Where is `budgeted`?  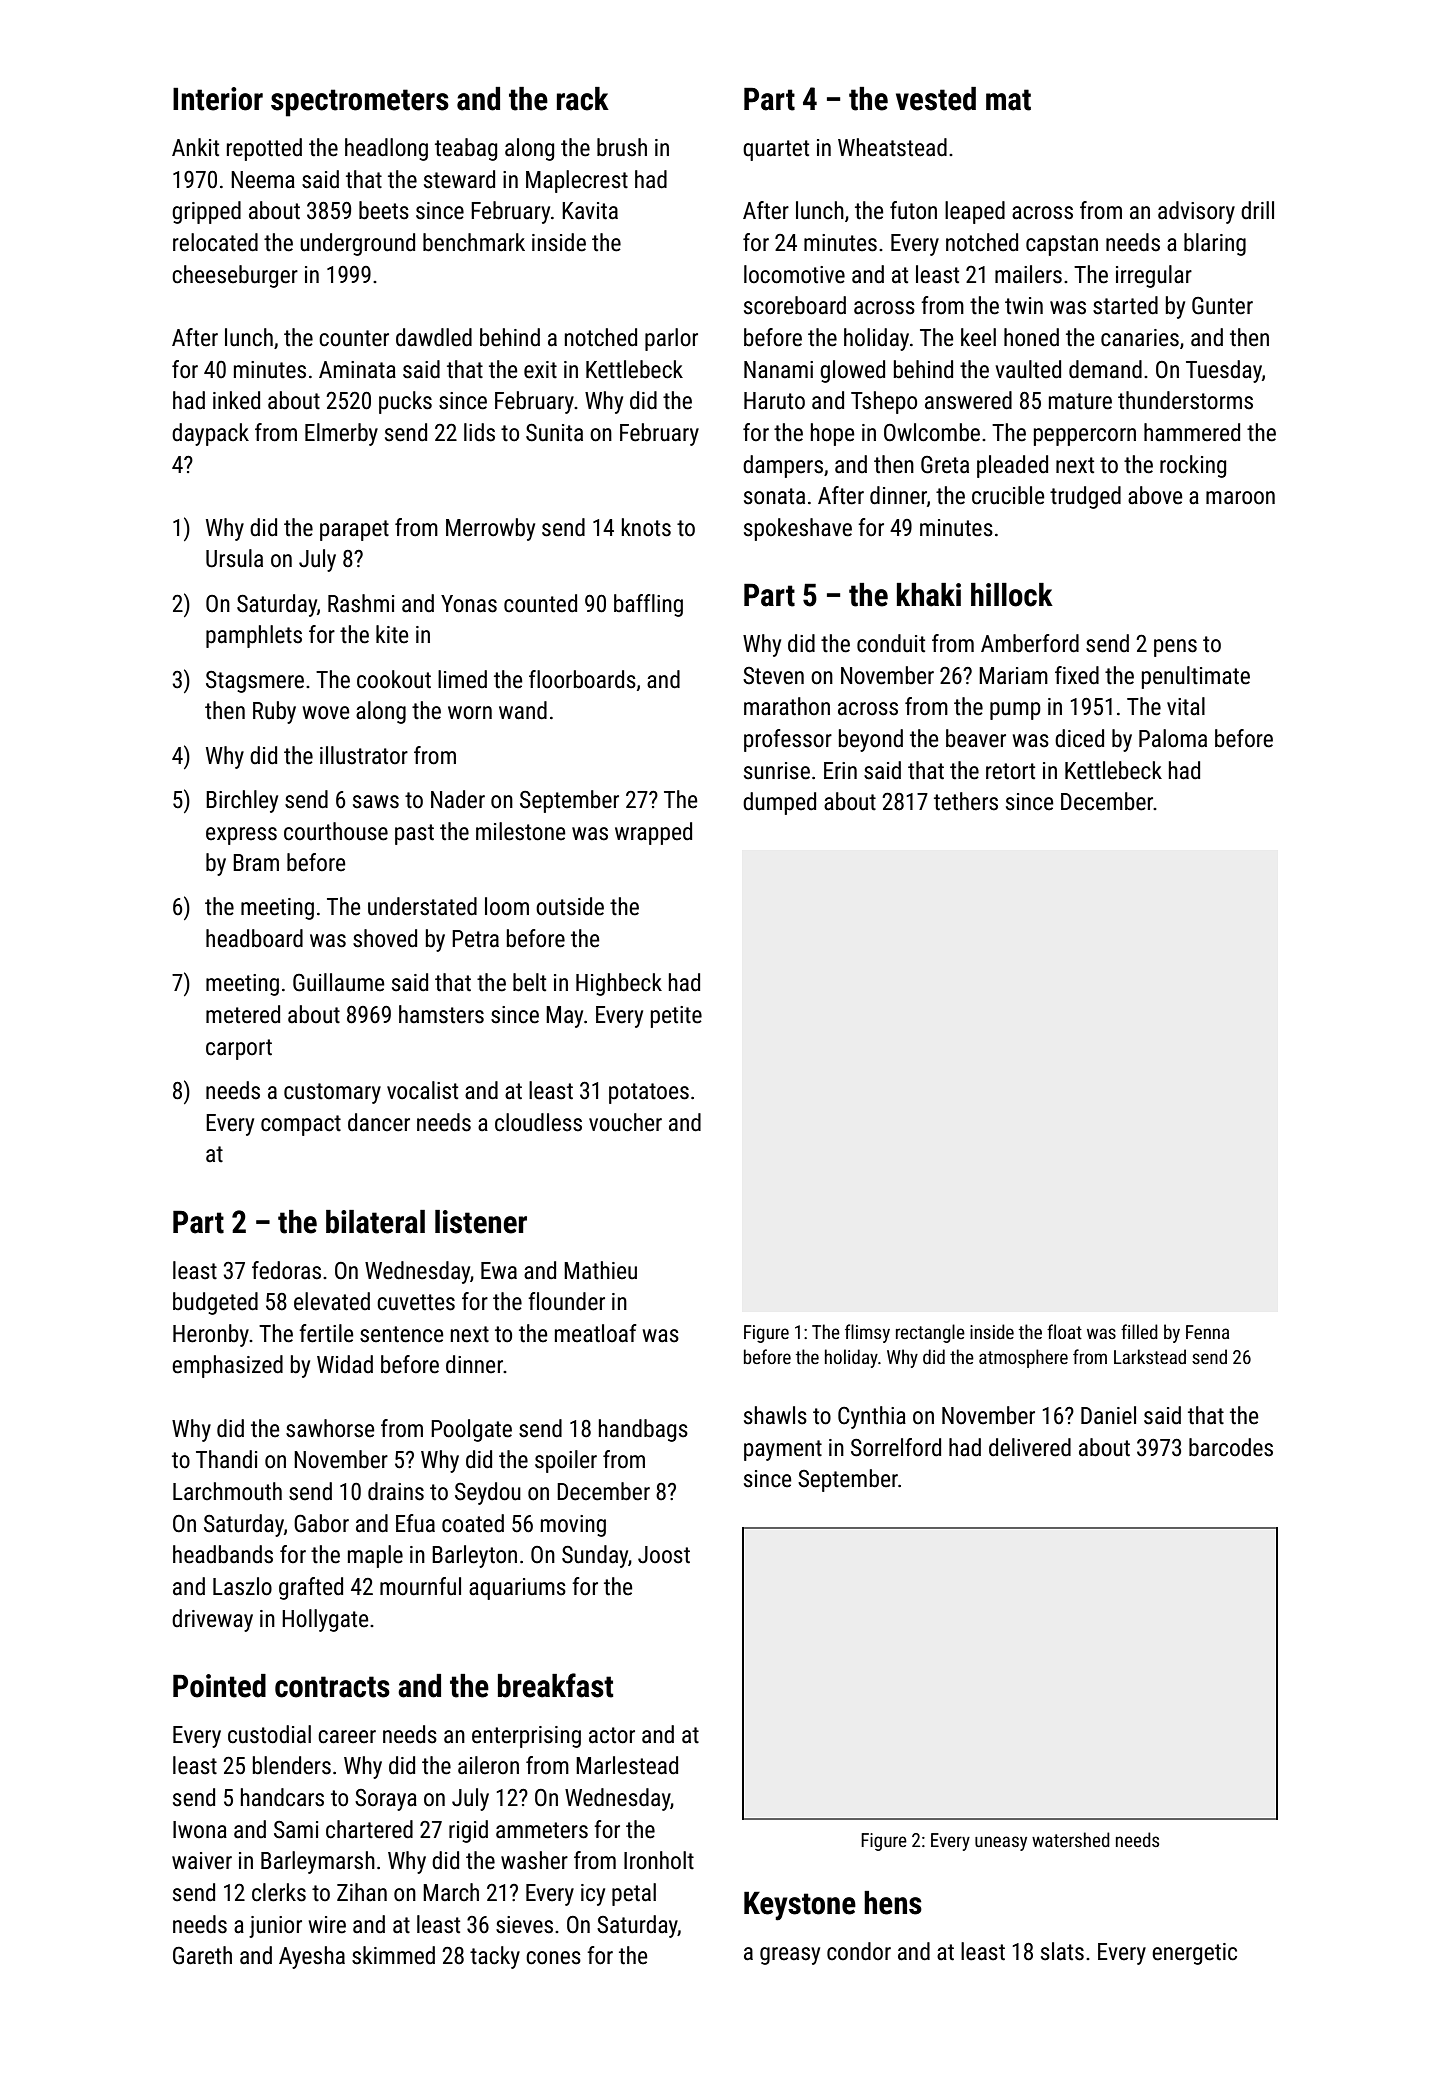 budgeted is located at coordinates (215, 1303).
